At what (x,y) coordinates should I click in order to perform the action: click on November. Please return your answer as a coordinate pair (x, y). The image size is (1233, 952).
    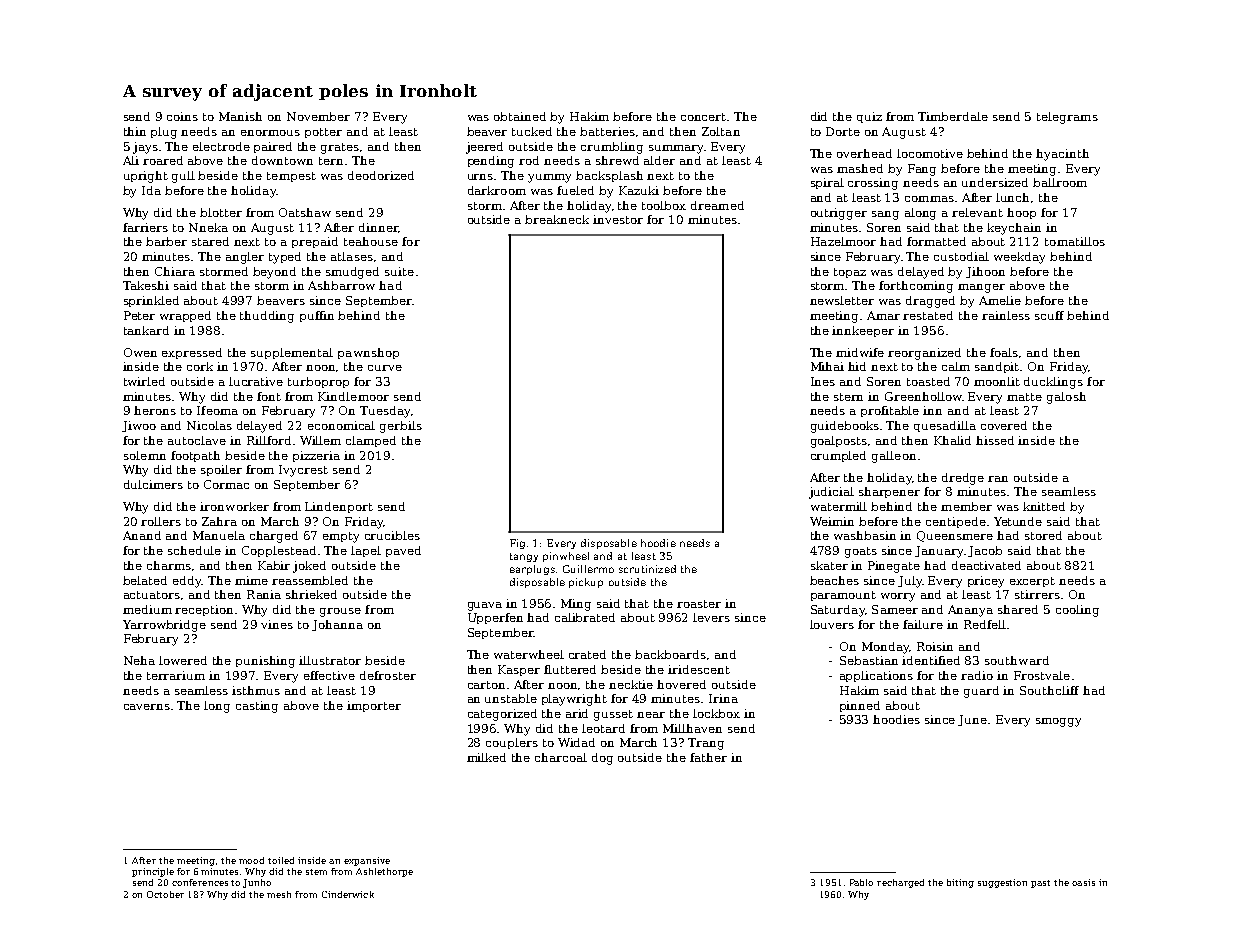
    Looking at the image, I should click on (318, 116).
